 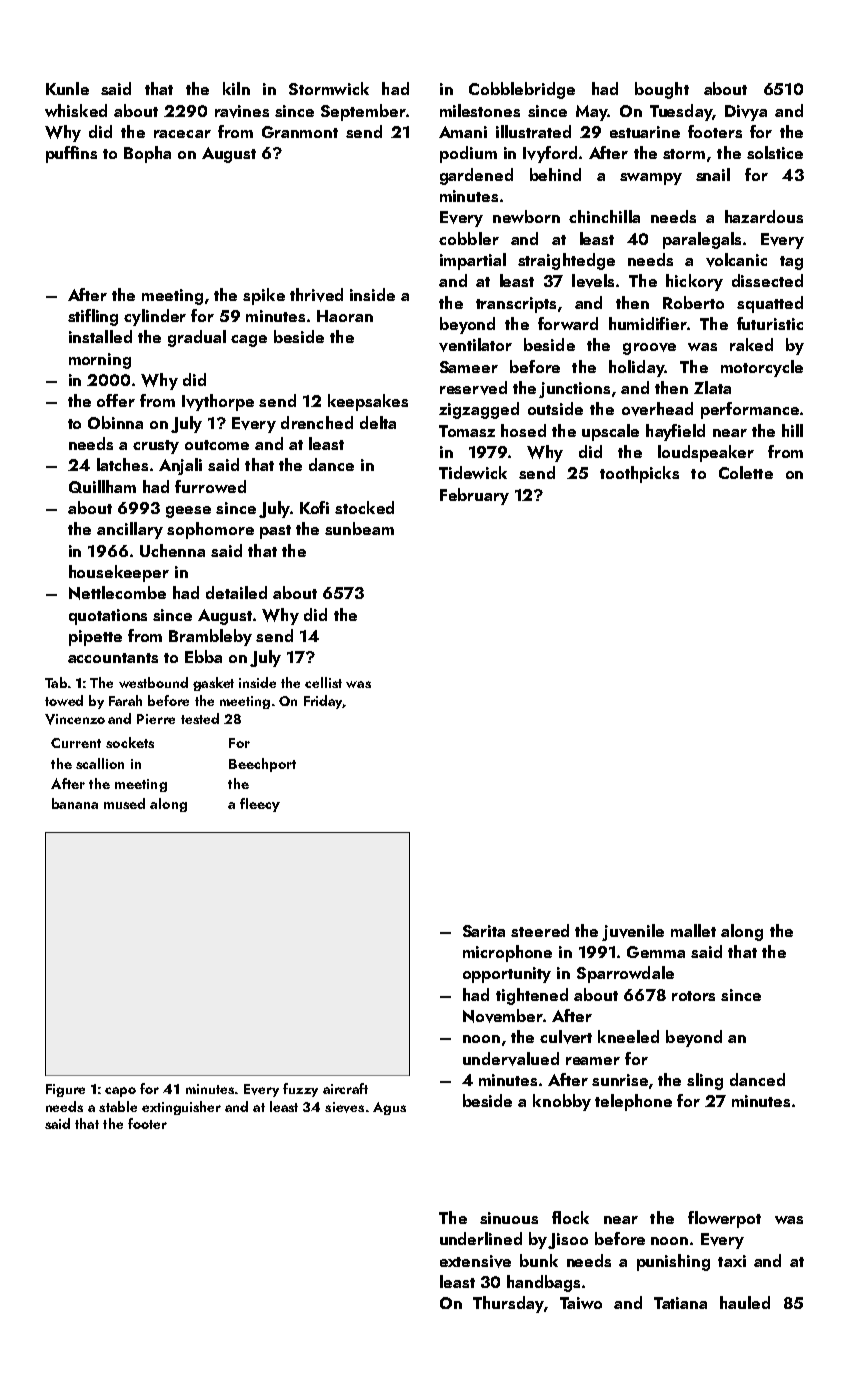 What do you see at coordinates (364, 507) in the screenshot?
I see `stocked` at bounding box center [364, 507].
